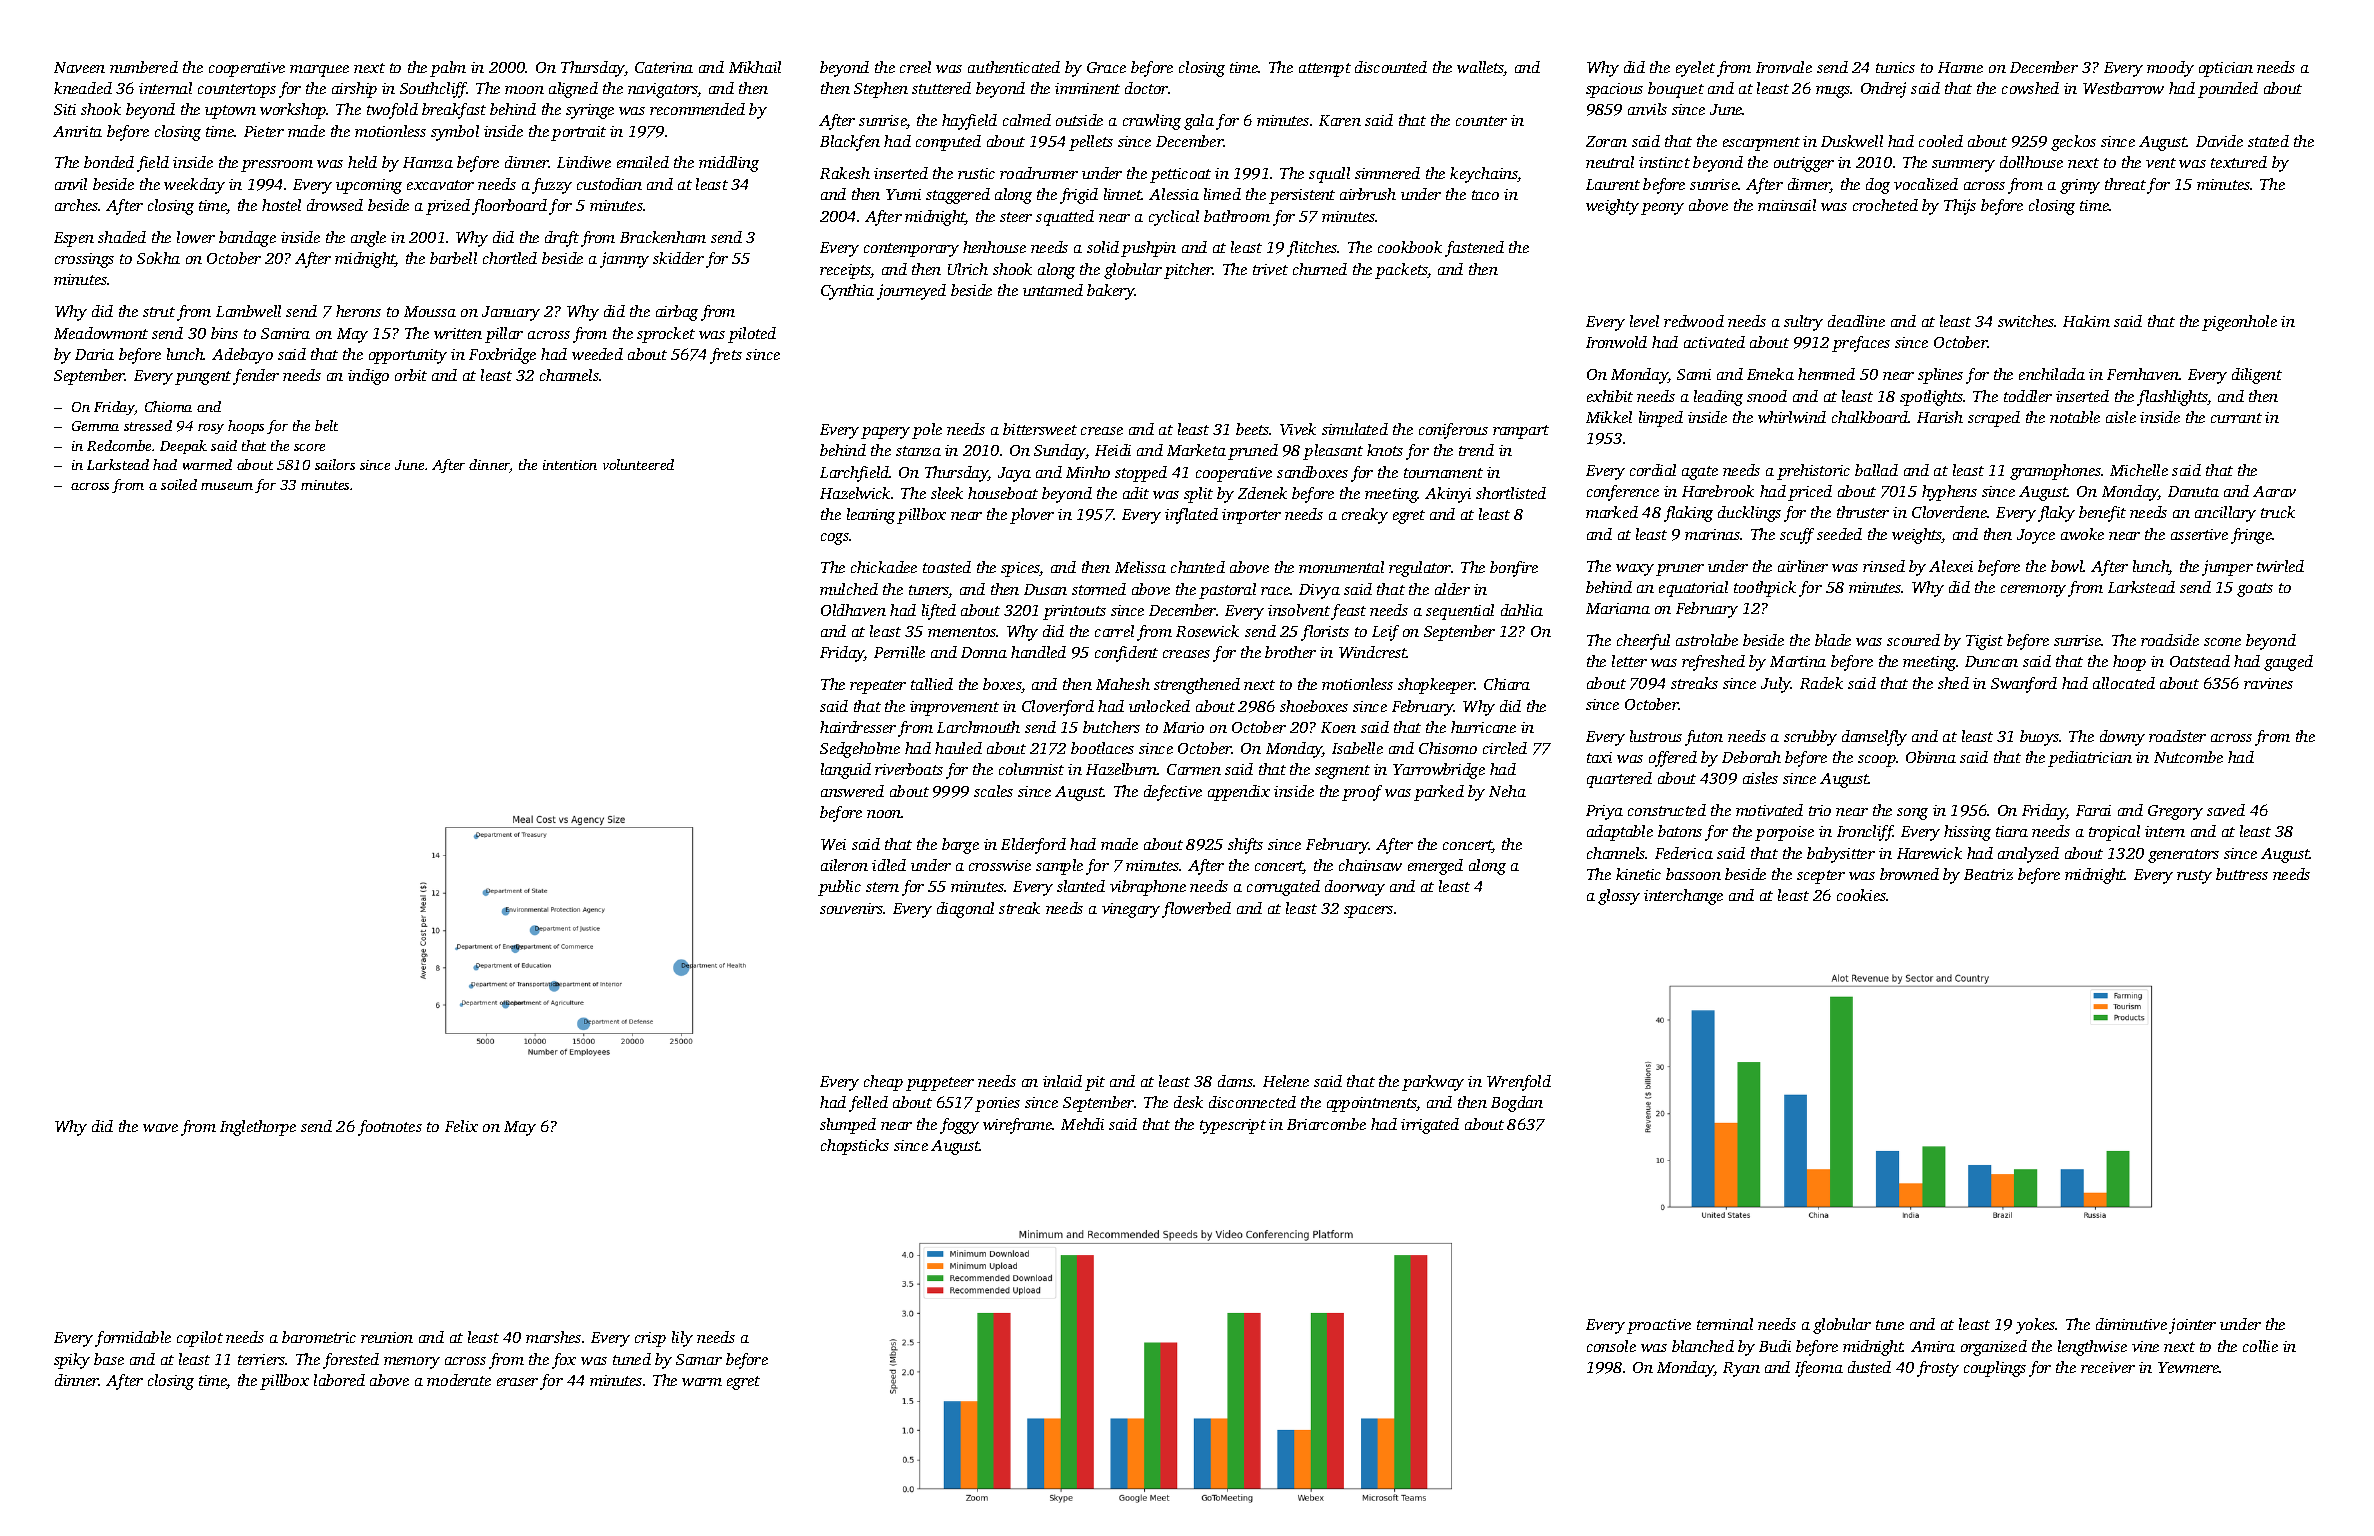 This screenshot has width=2374, height=1536. What do you see at coordinates (2052, 374) in the screenshot?
I see `enchilada` at bounding box center [2052, 374].
